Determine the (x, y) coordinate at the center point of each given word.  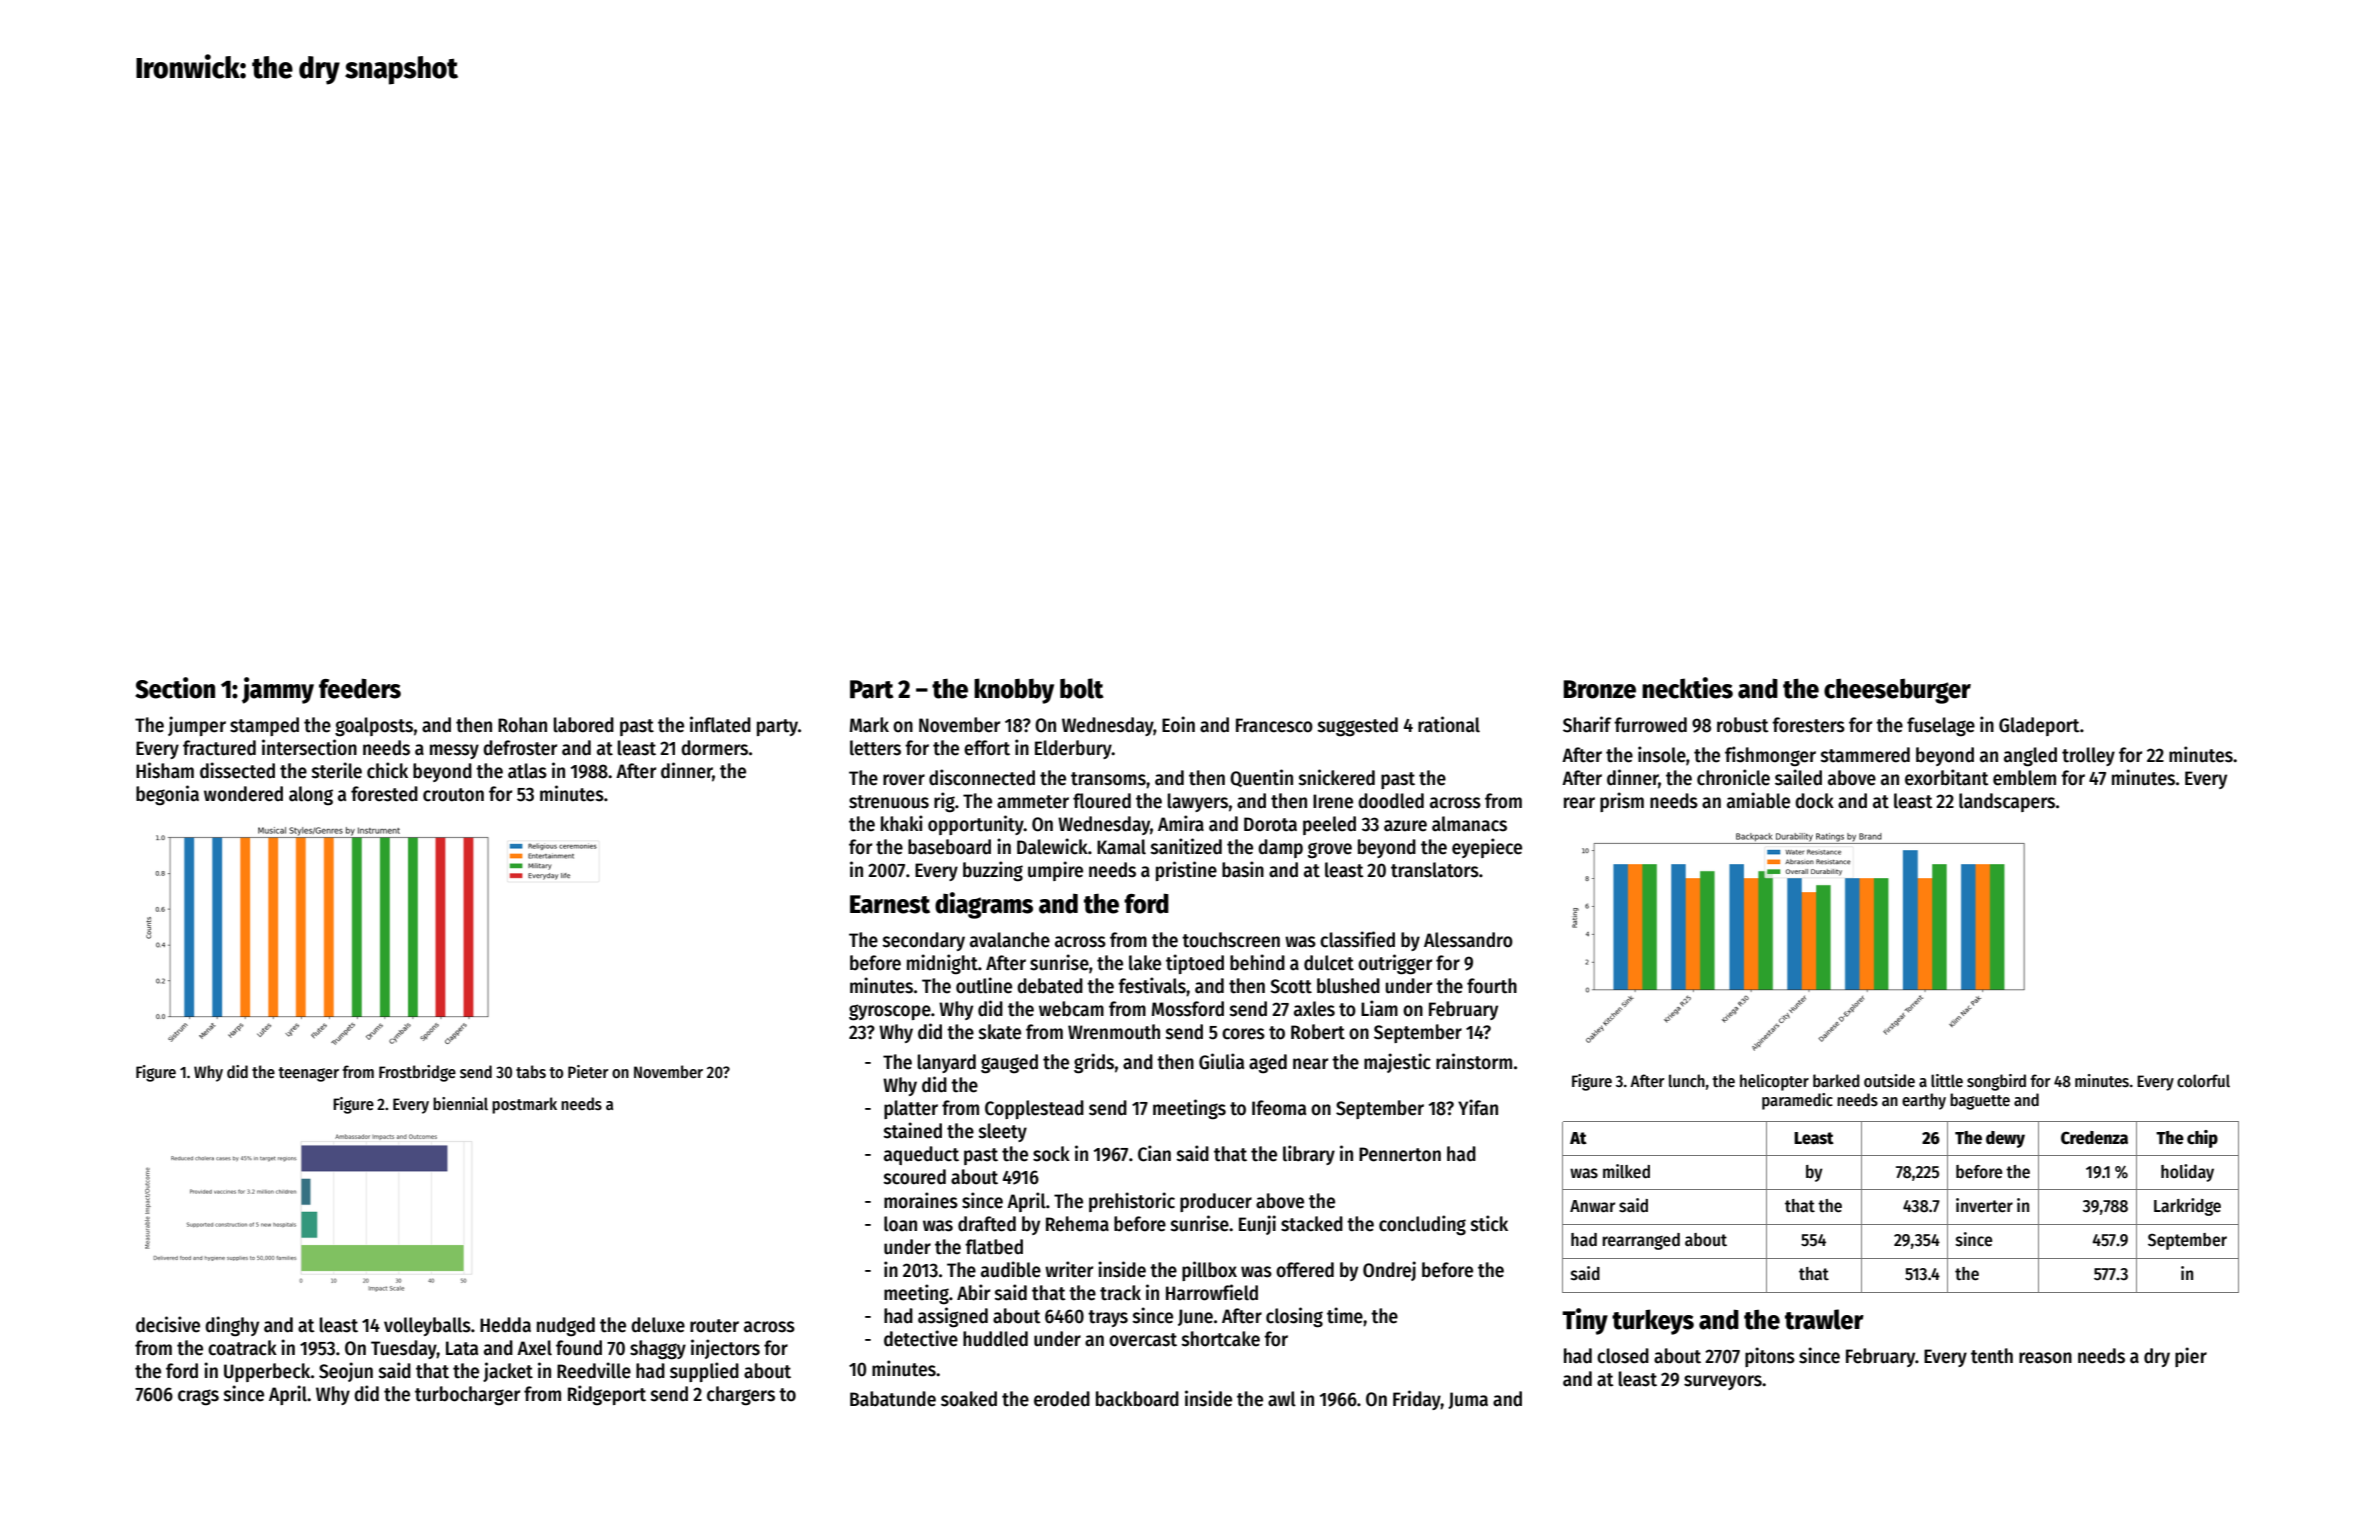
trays (1108, 1318)
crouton (453, 795)
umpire (1055, 871)
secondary (924, 941)
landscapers (2007, 802)
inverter (1984, 1205)
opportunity (976, 825)
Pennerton (1400, 1154)
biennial (460, 1103)
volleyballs (427, 1326)
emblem (2024, 778)
